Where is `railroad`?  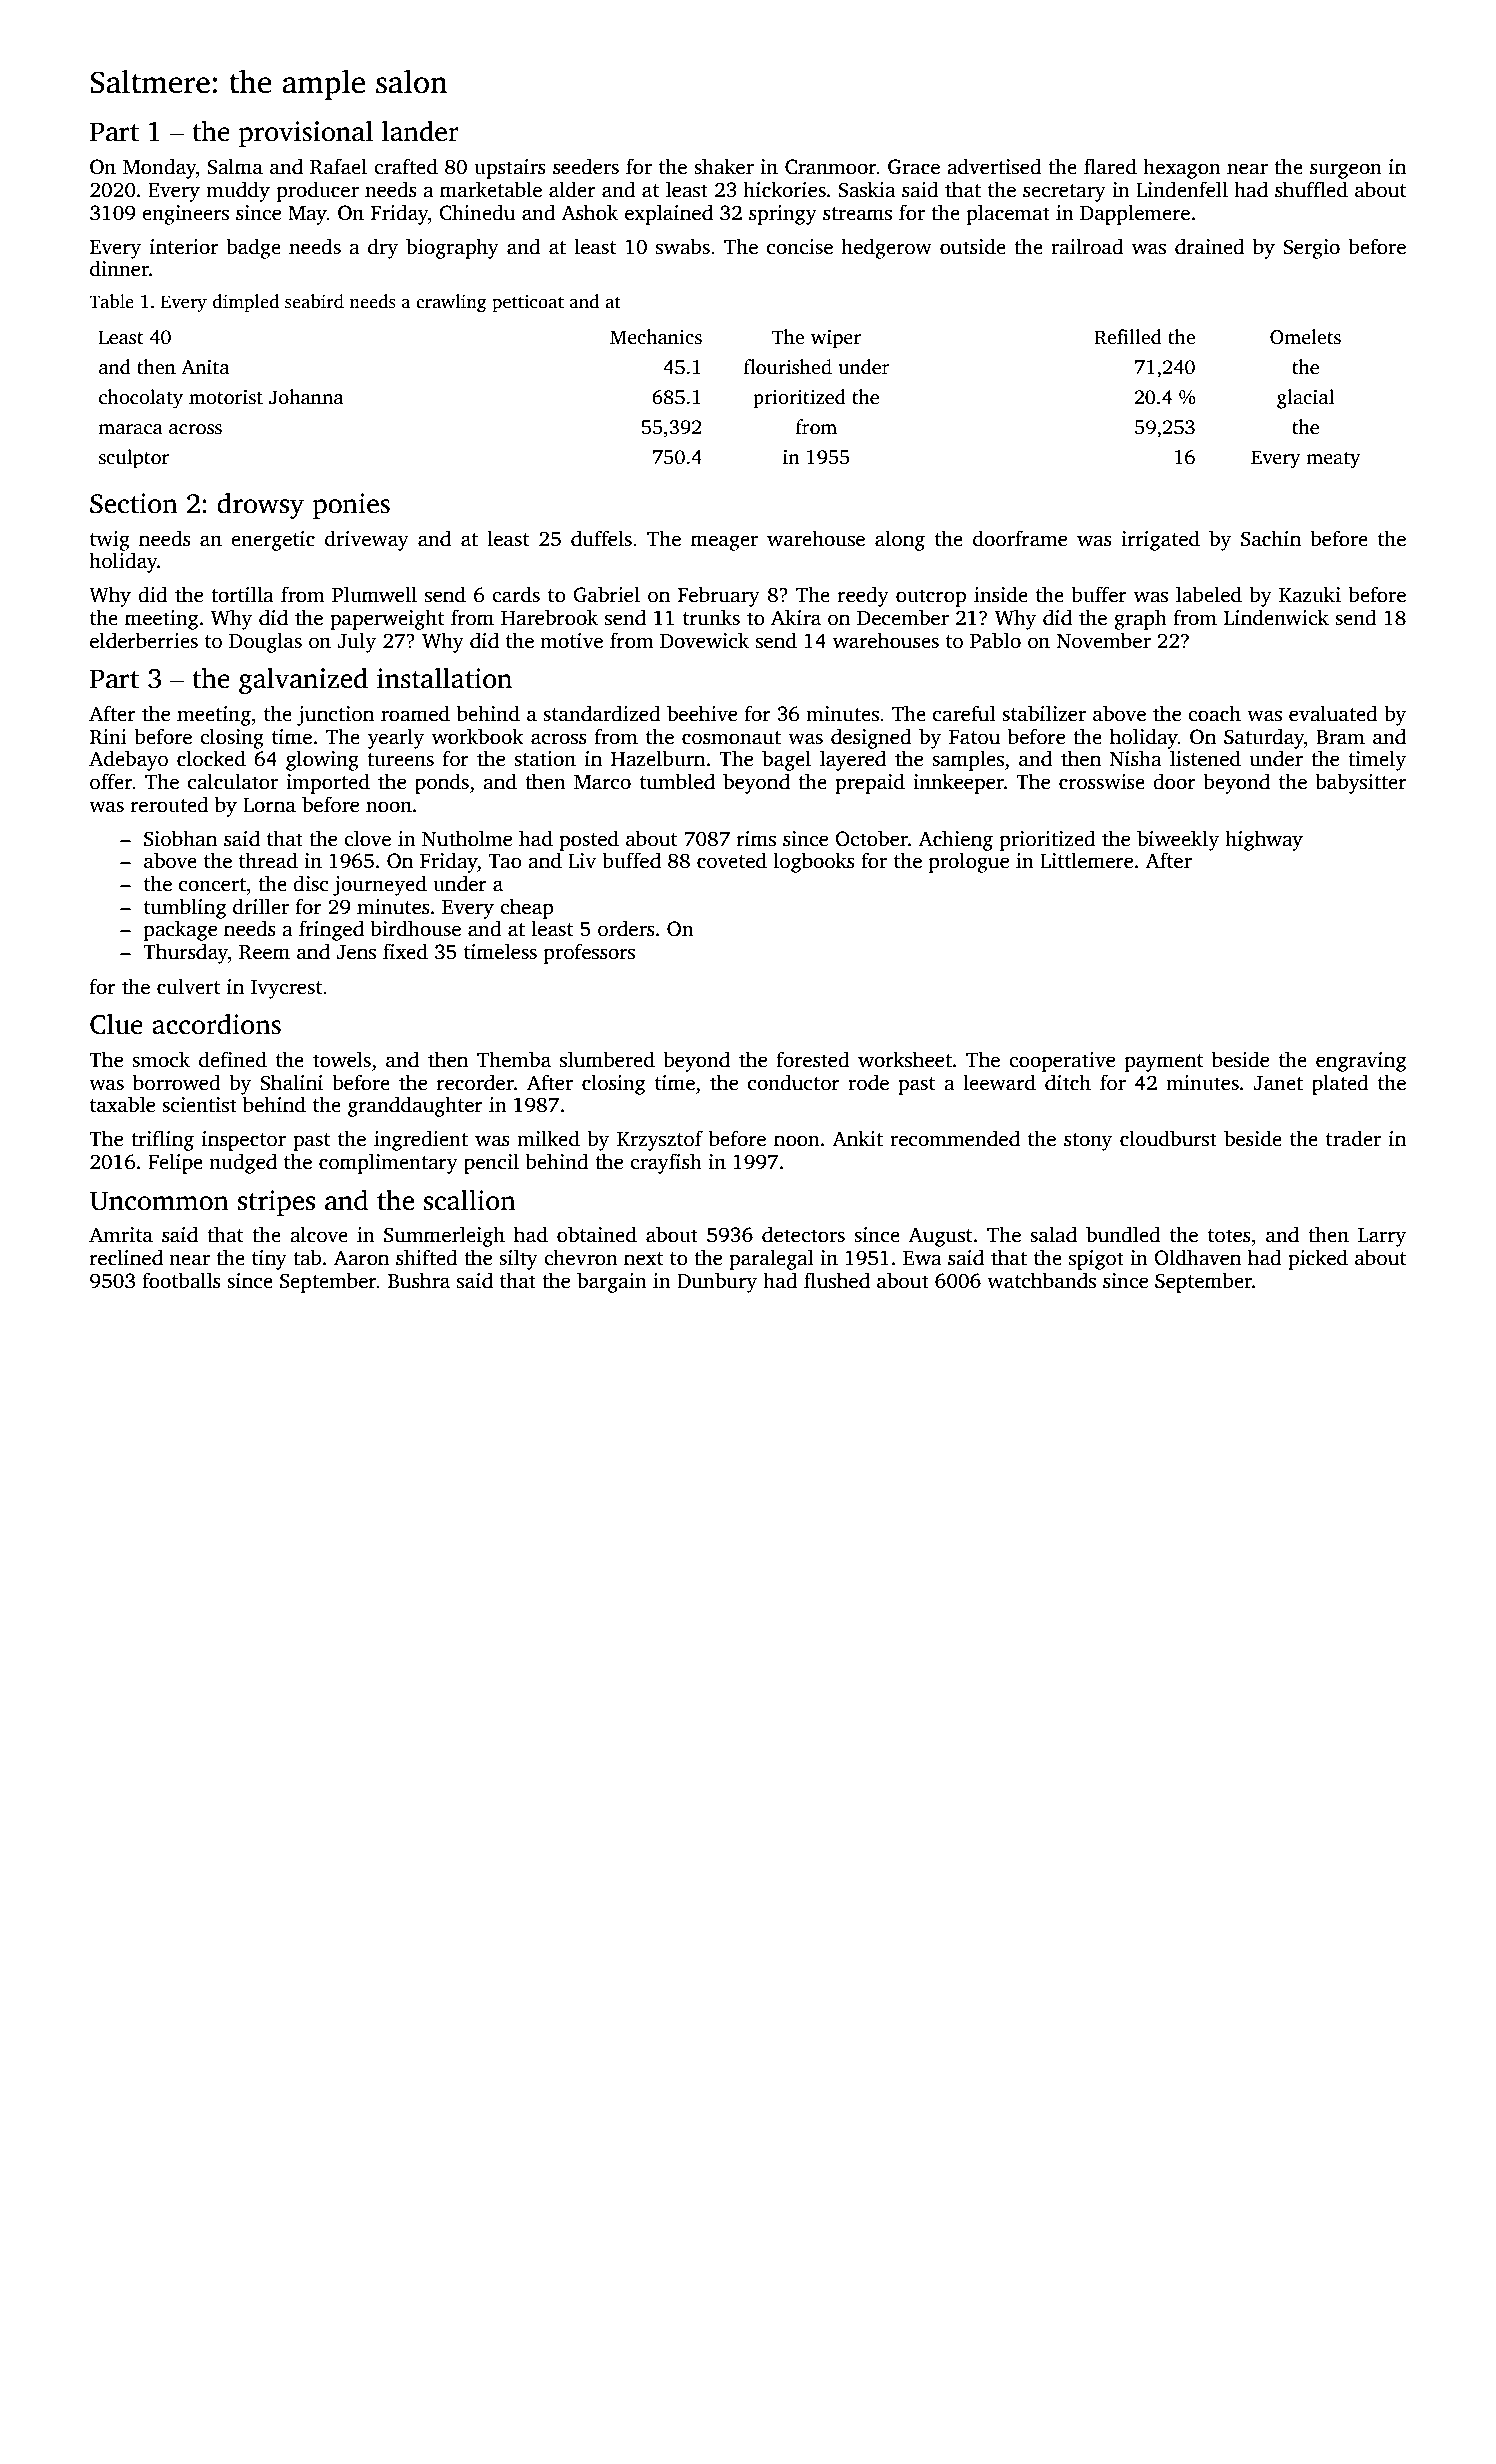 railroad is located at coordinates (1087, 246).
